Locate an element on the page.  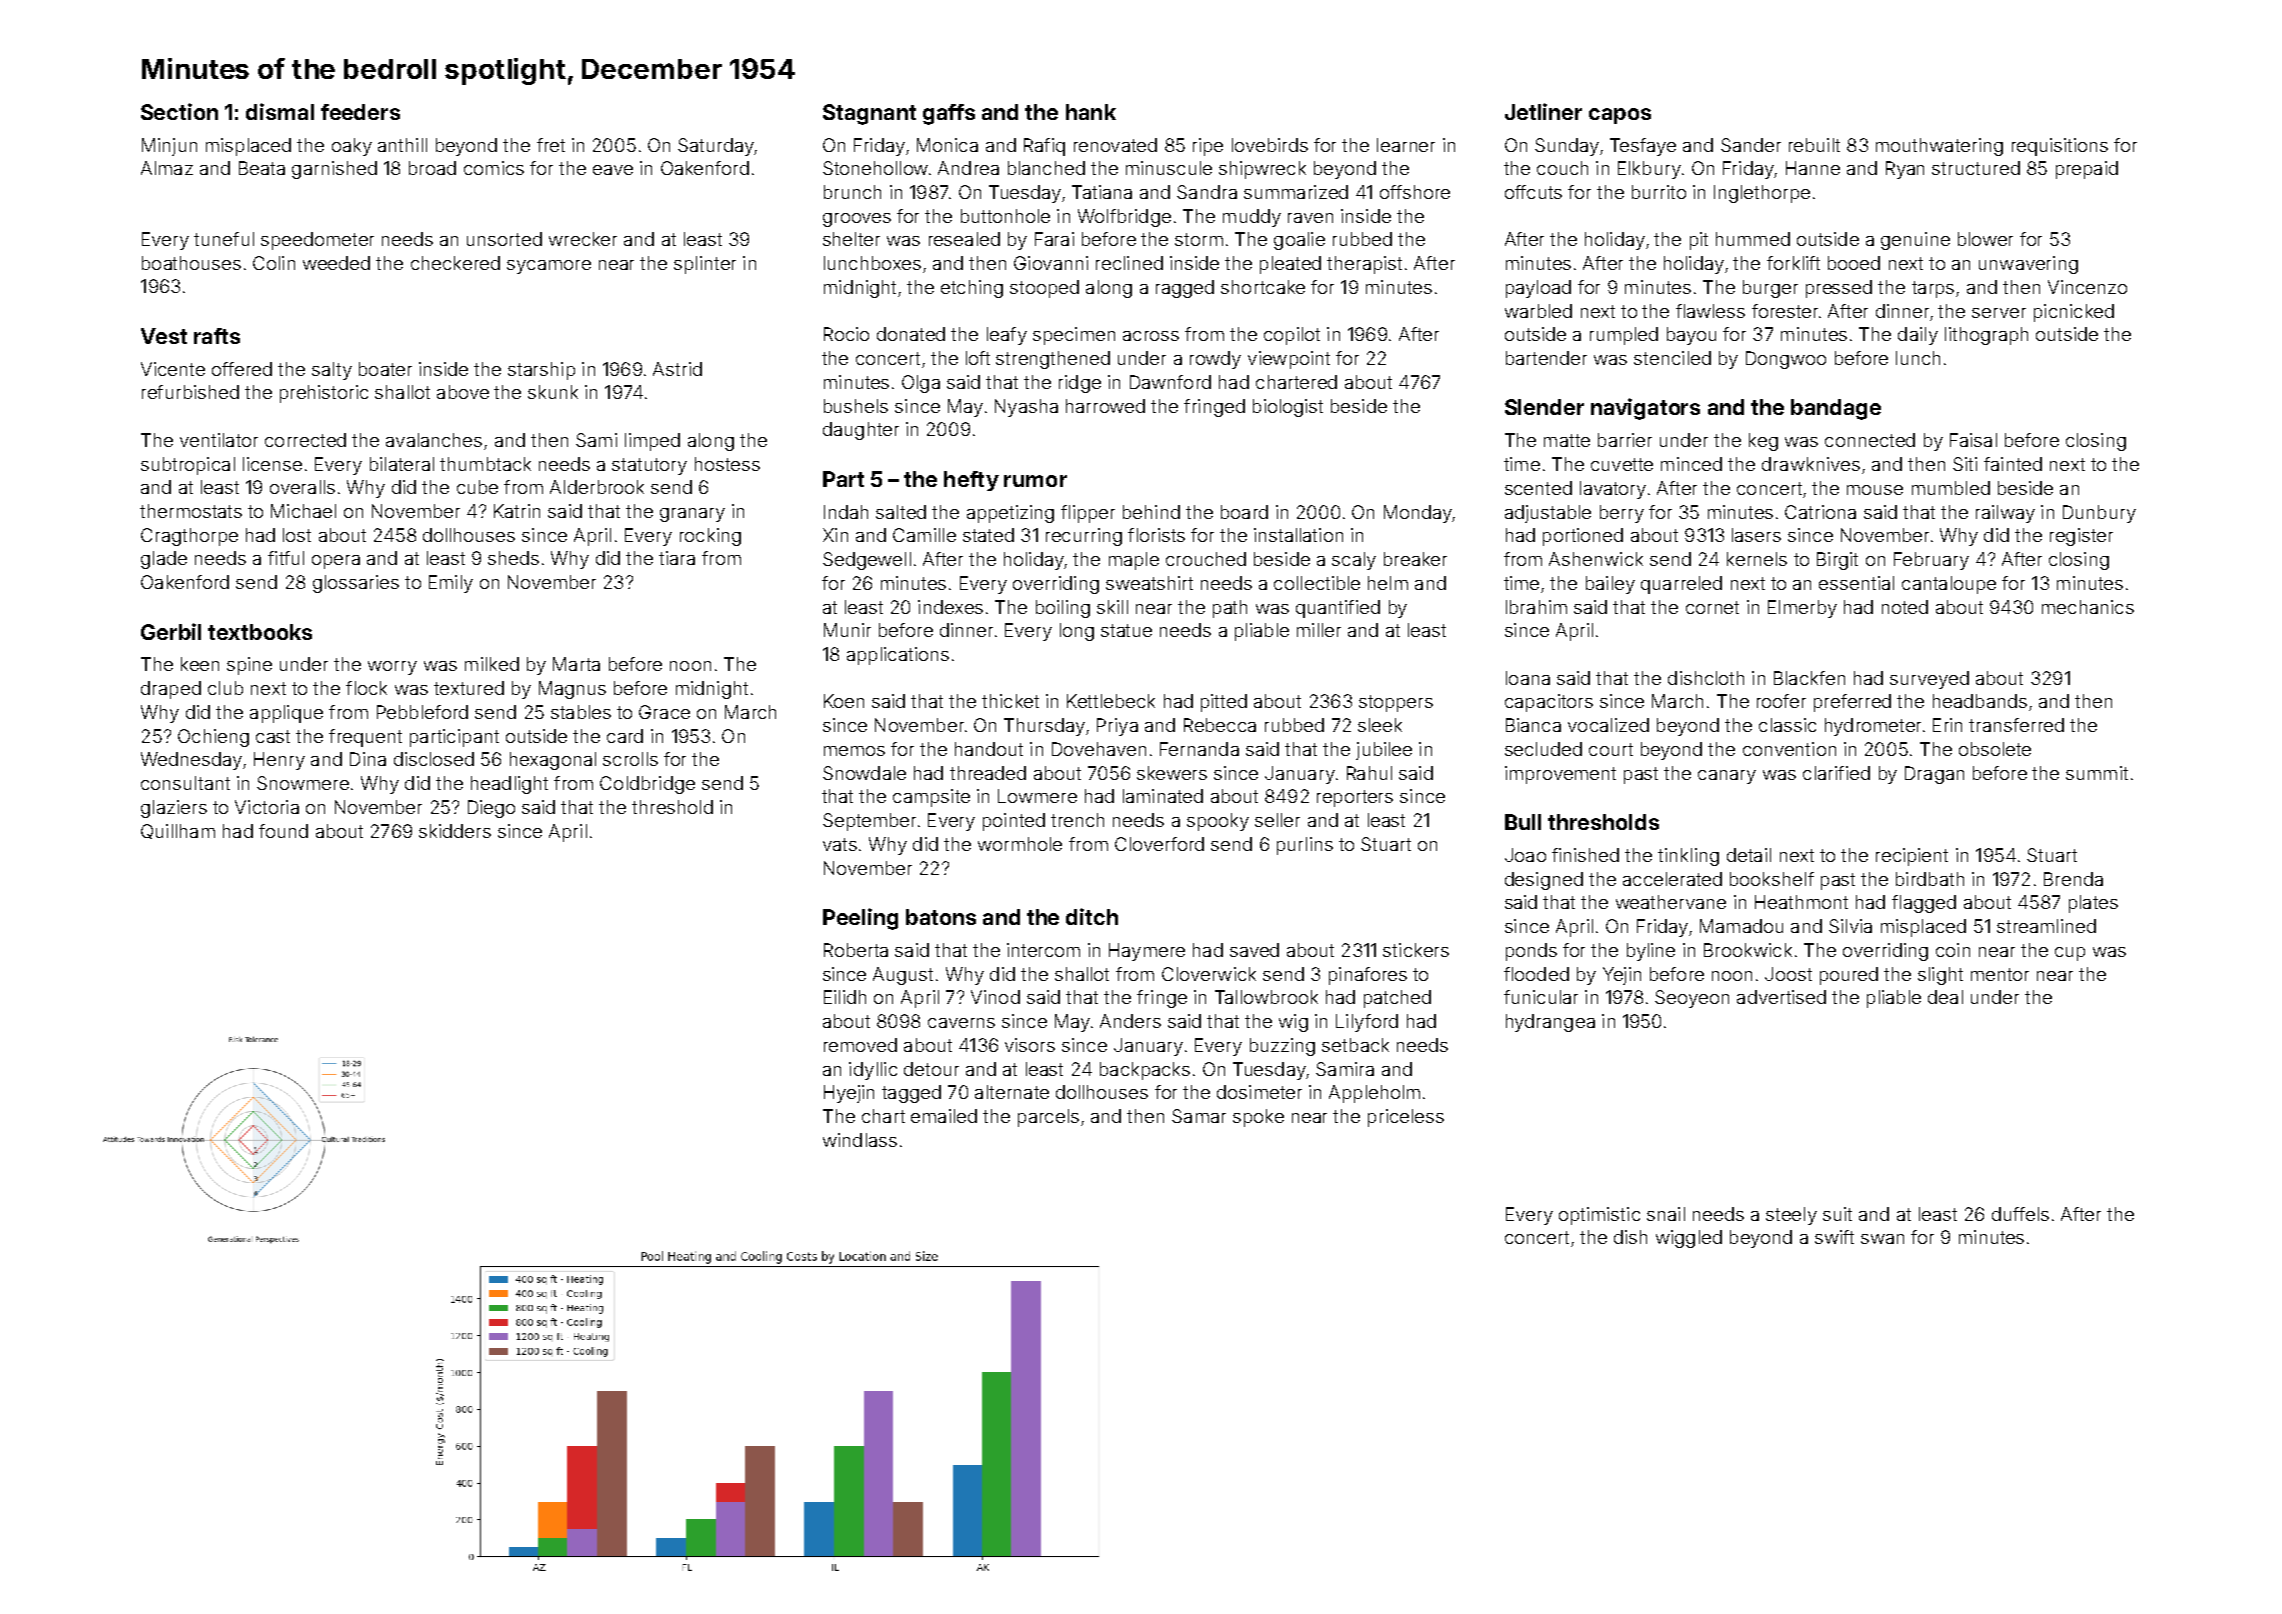
windlass is located at coordinates (860, 1140).
